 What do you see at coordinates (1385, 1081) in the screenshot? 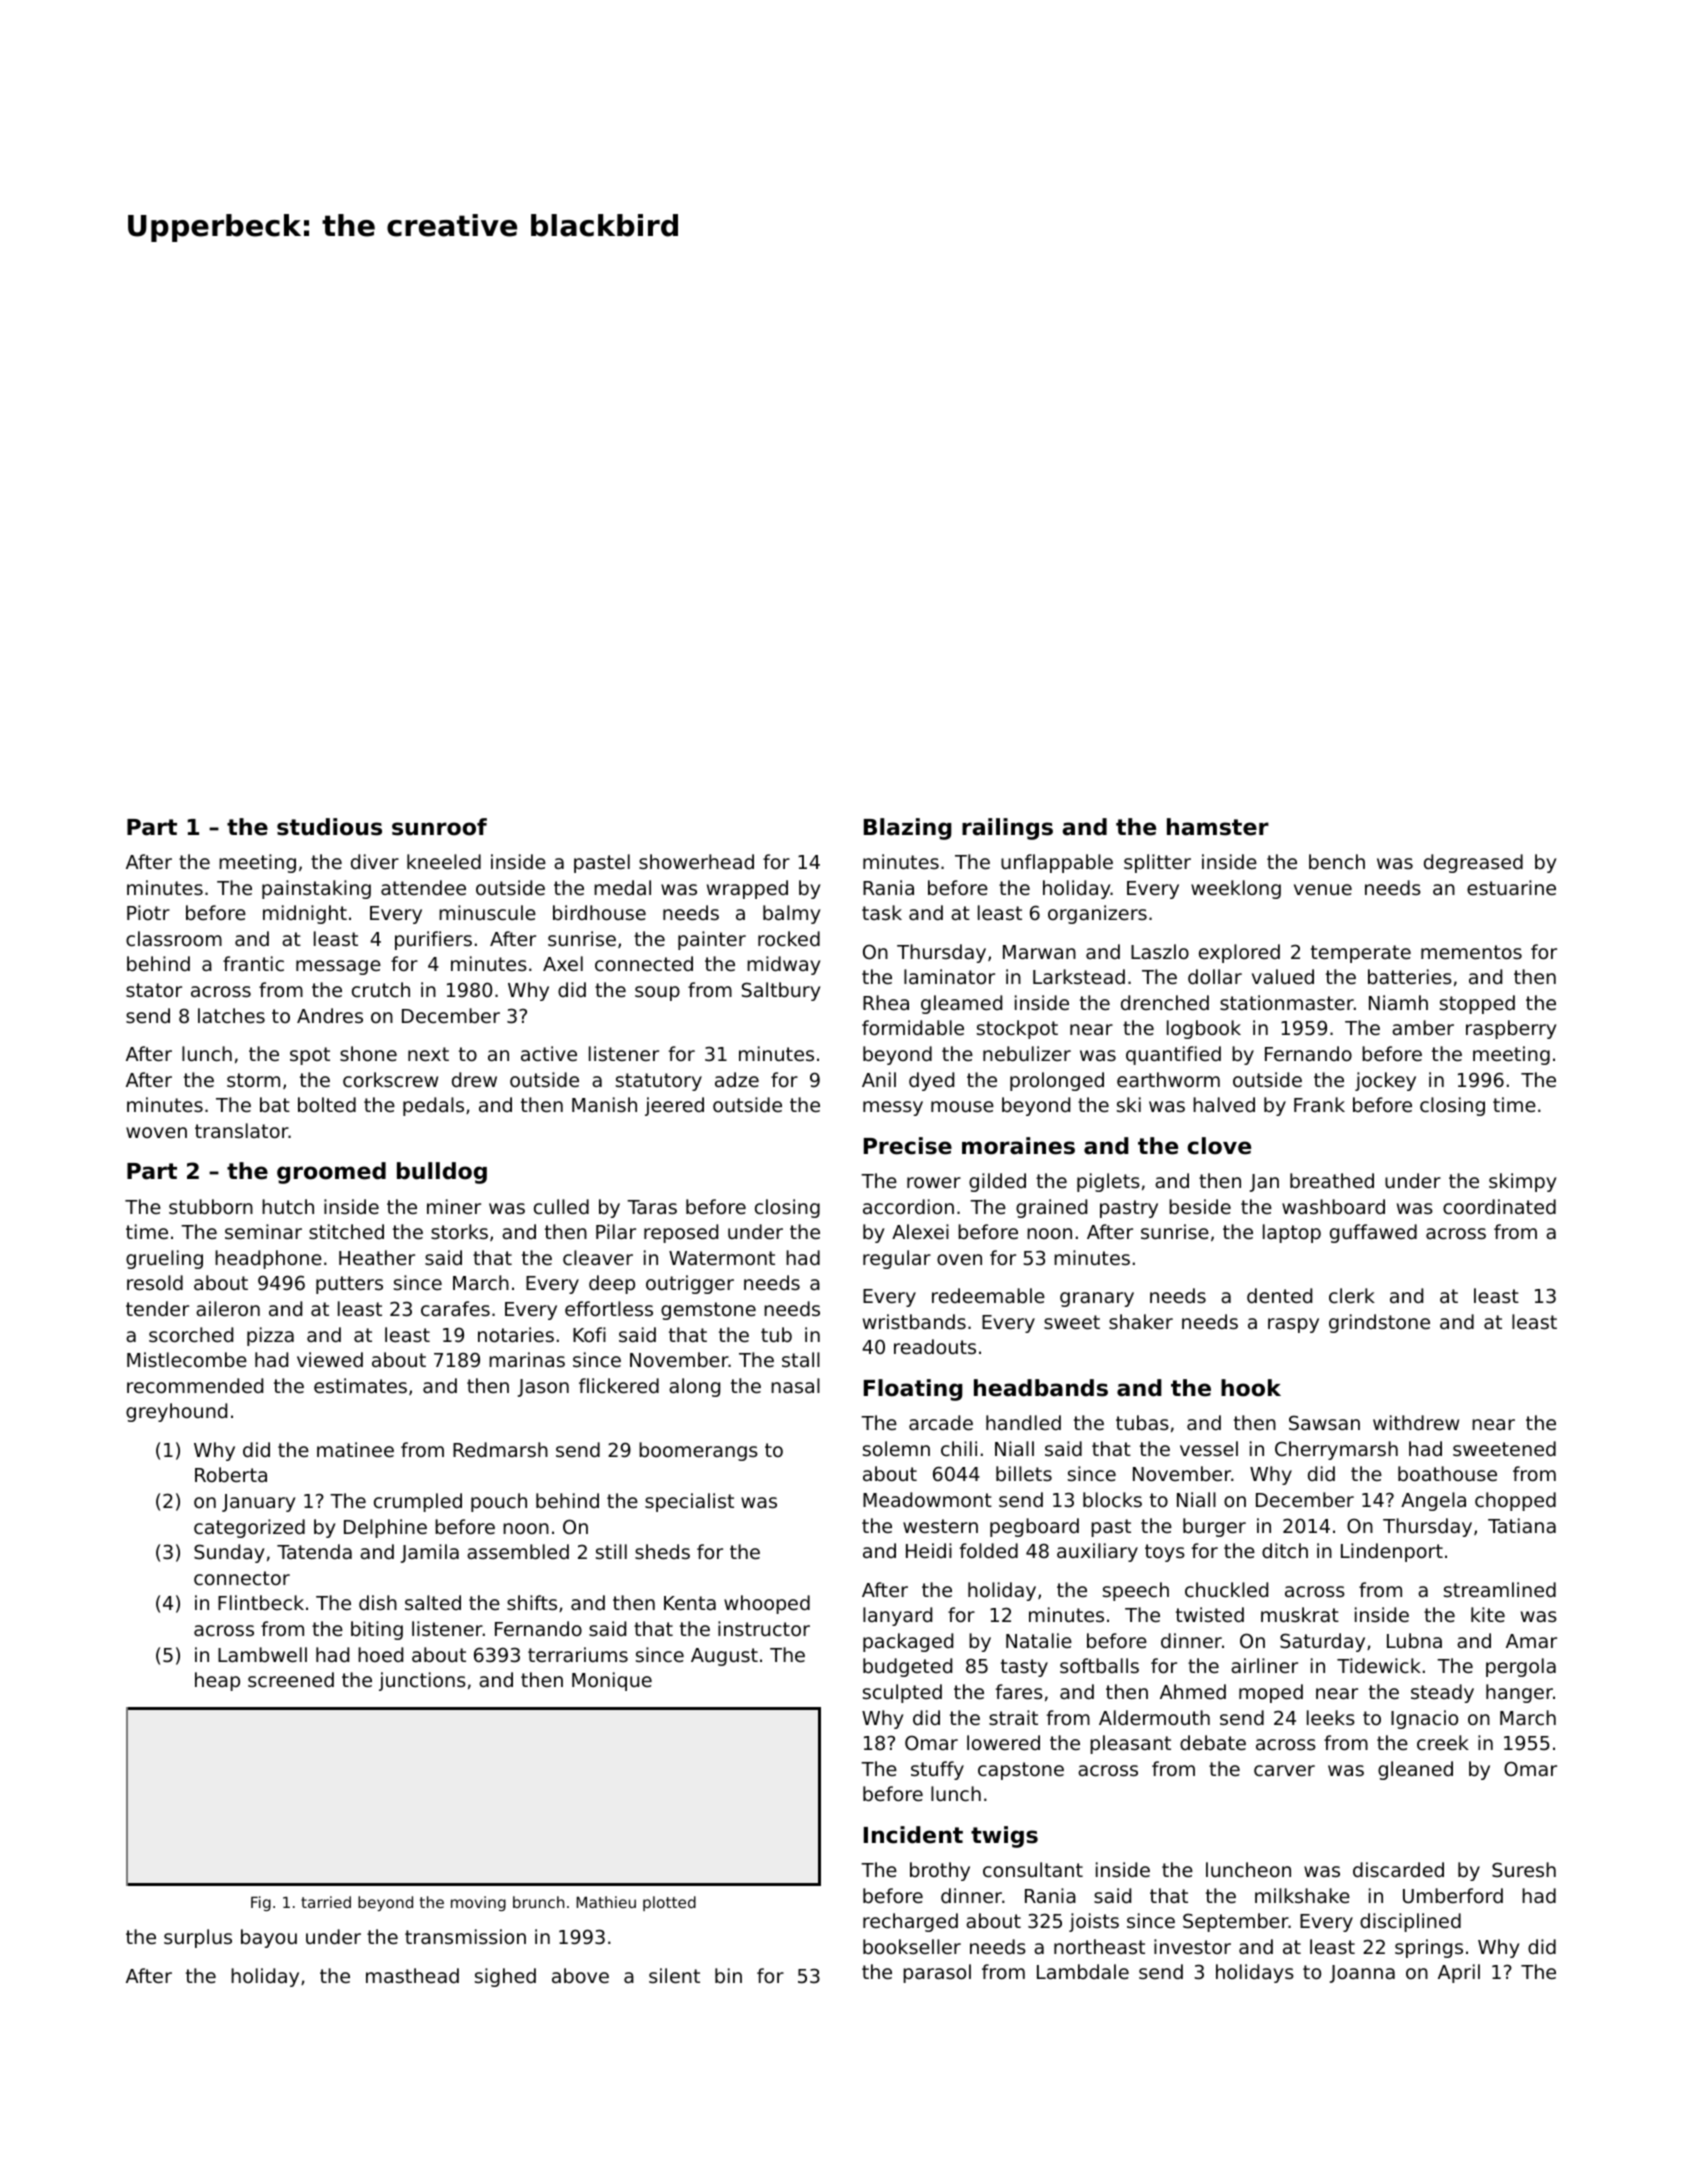
I see `jockey` at bounding box center [1385, 1081].
